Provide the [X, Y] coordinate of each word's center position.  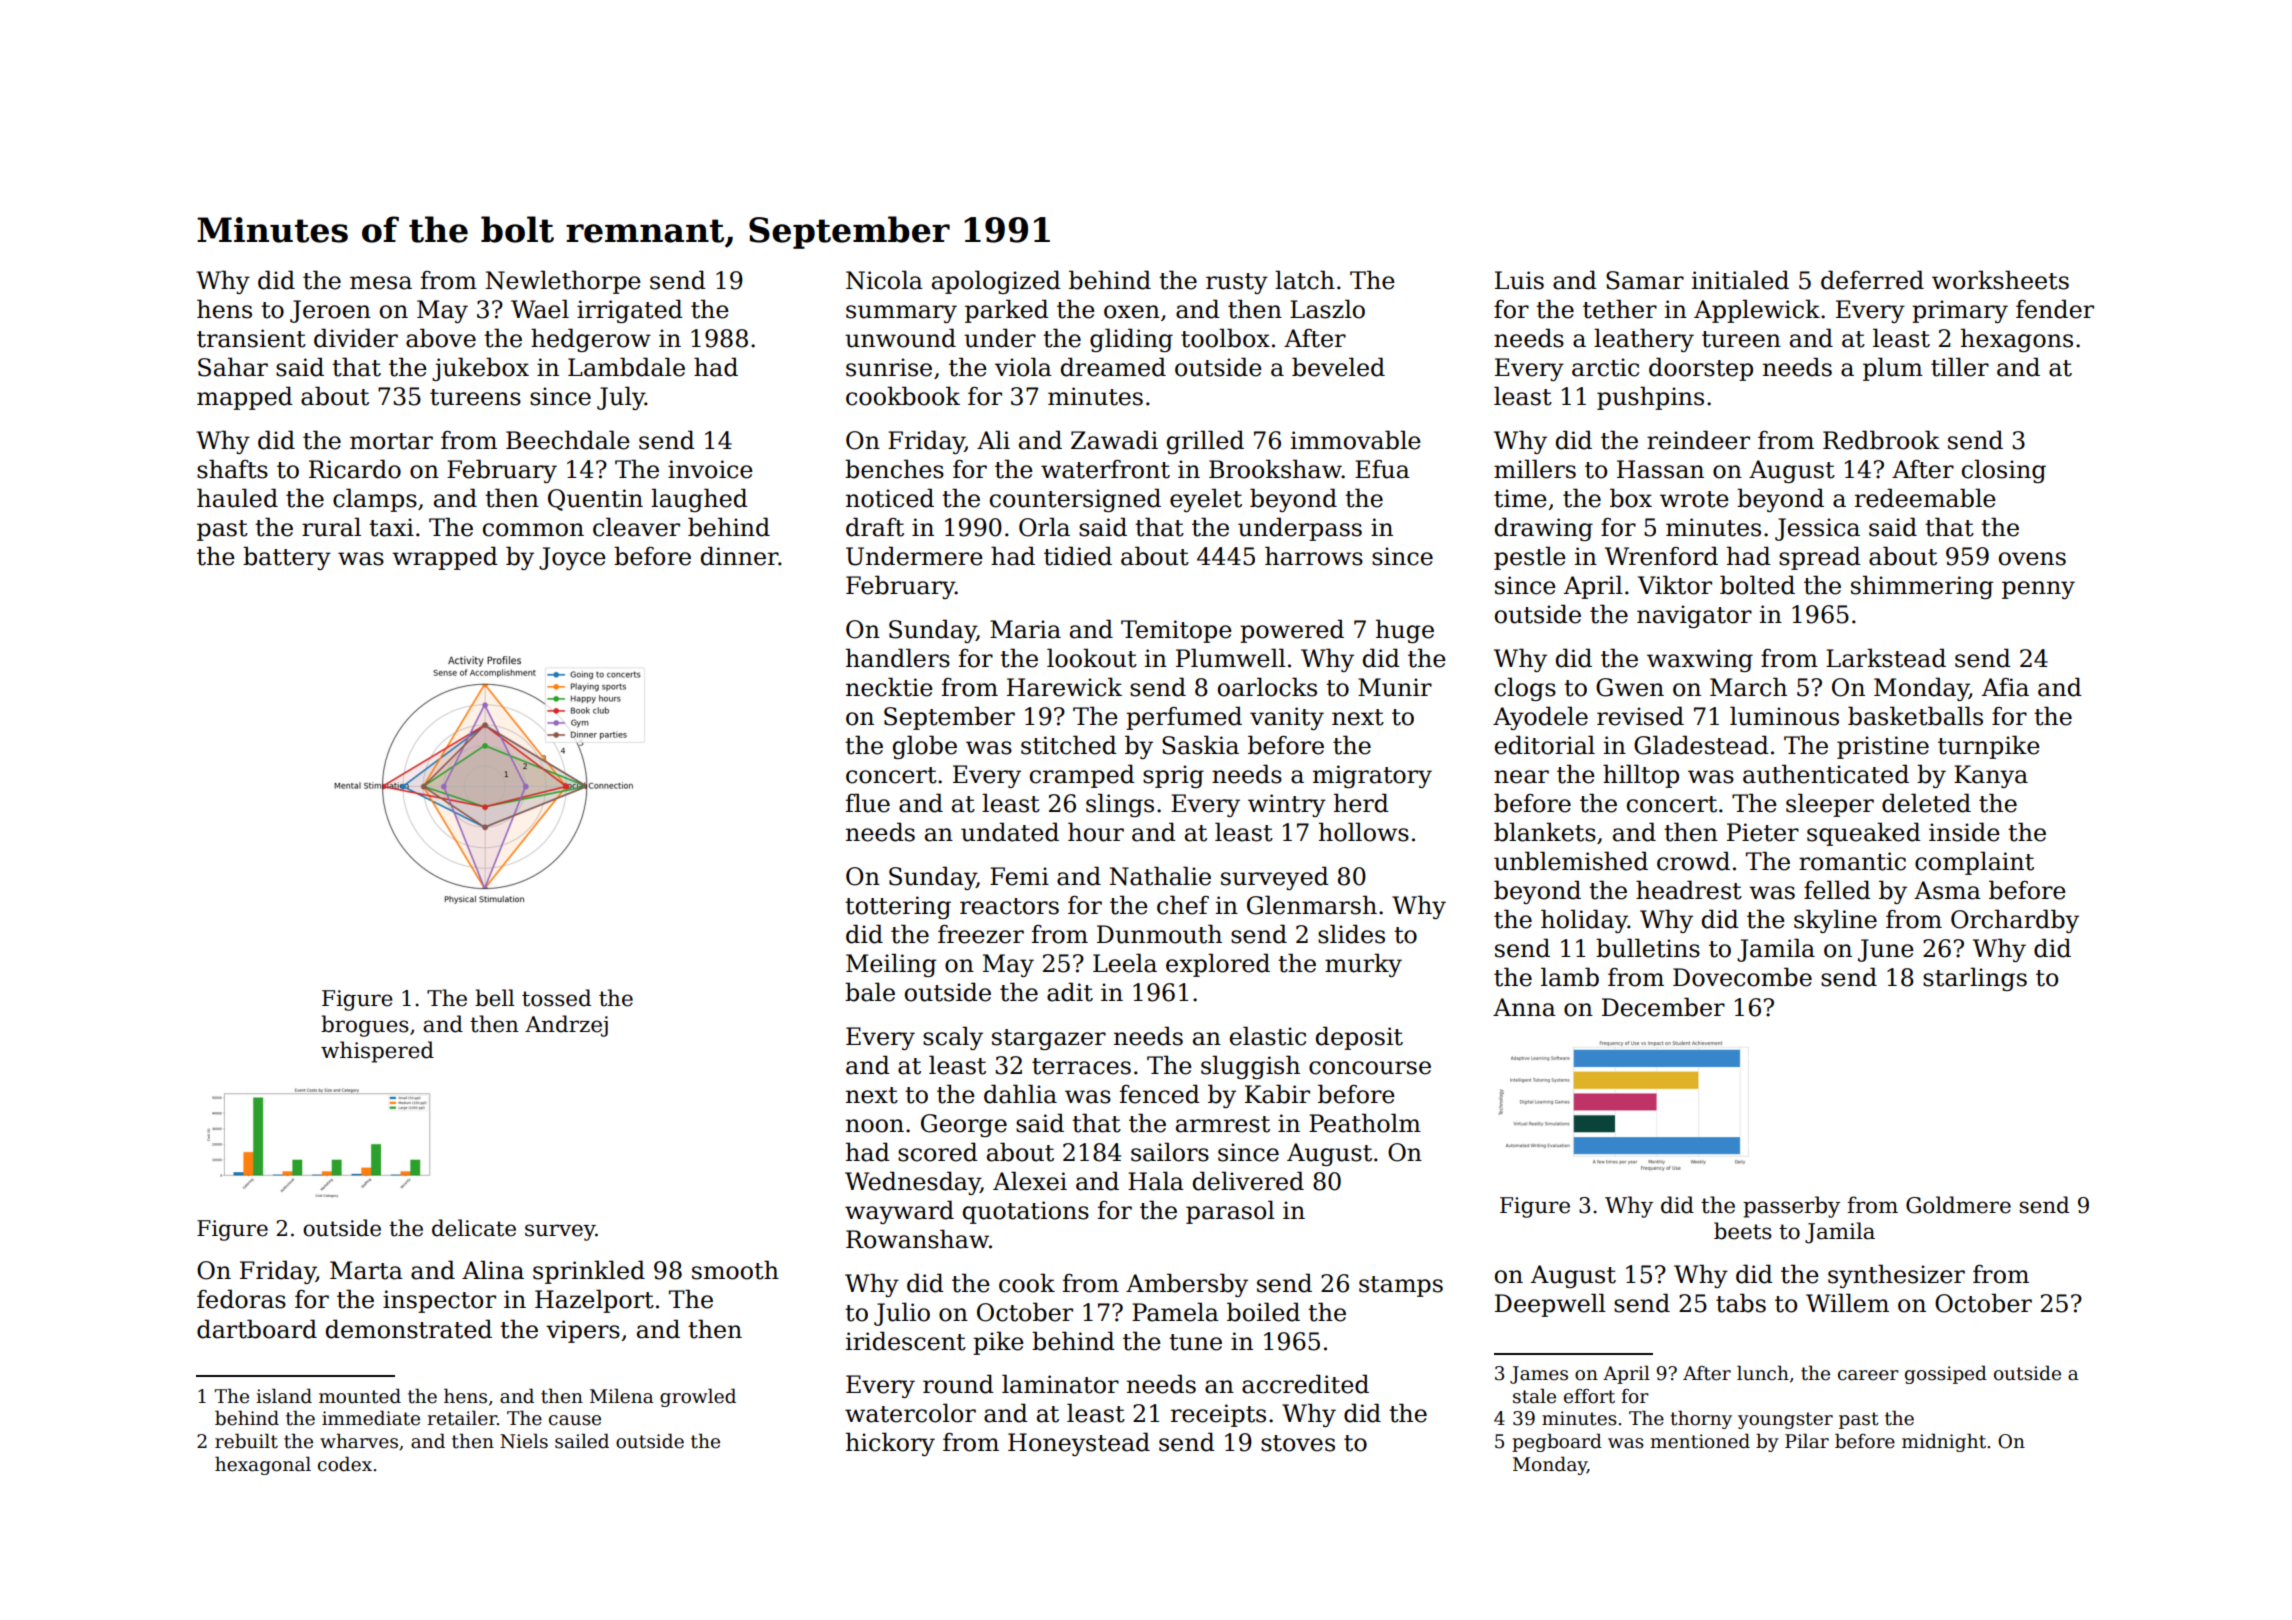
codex [345, 1464]
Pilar [1807, 1441]
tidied [1078, 556]
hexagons [2017, 340]
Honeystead [1079, 1444]
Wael [540, 309]
